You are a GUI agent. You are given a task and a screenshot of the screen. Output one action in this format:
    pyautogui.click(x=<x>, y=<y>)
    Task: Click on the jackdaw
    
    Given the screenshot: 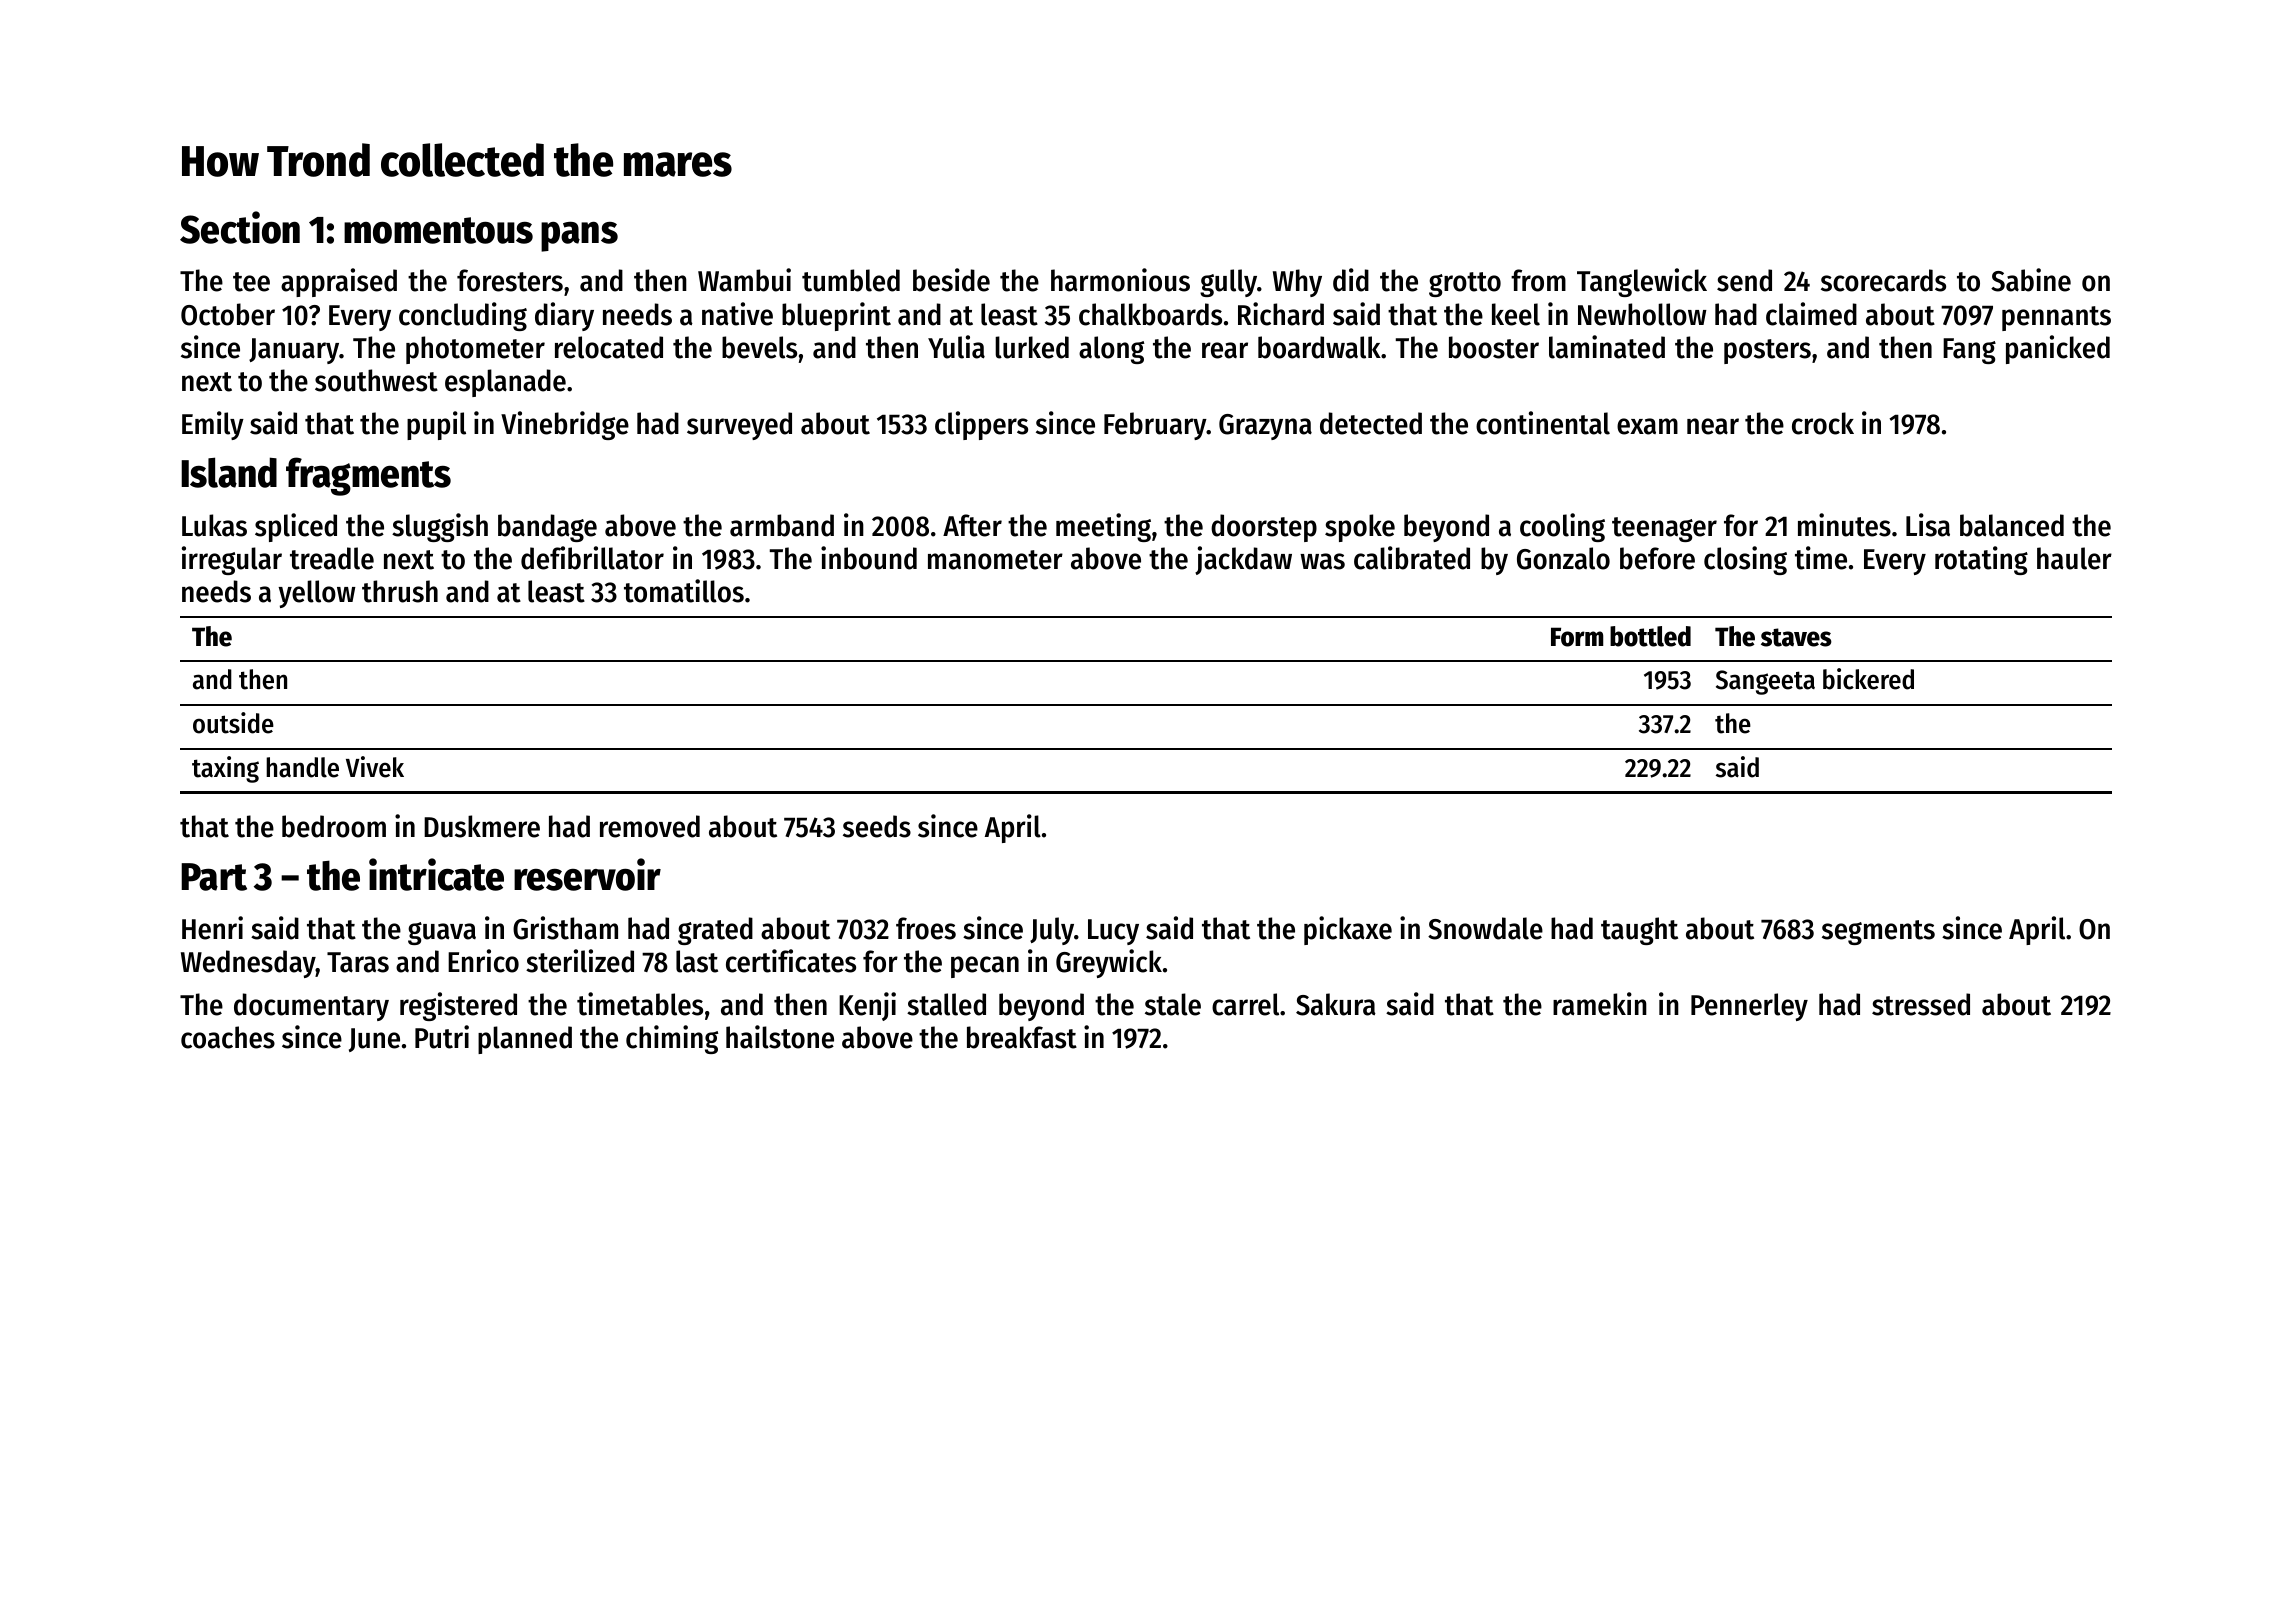 What is the action you would take?
    pyautogui.click(x=1243, y=560)
